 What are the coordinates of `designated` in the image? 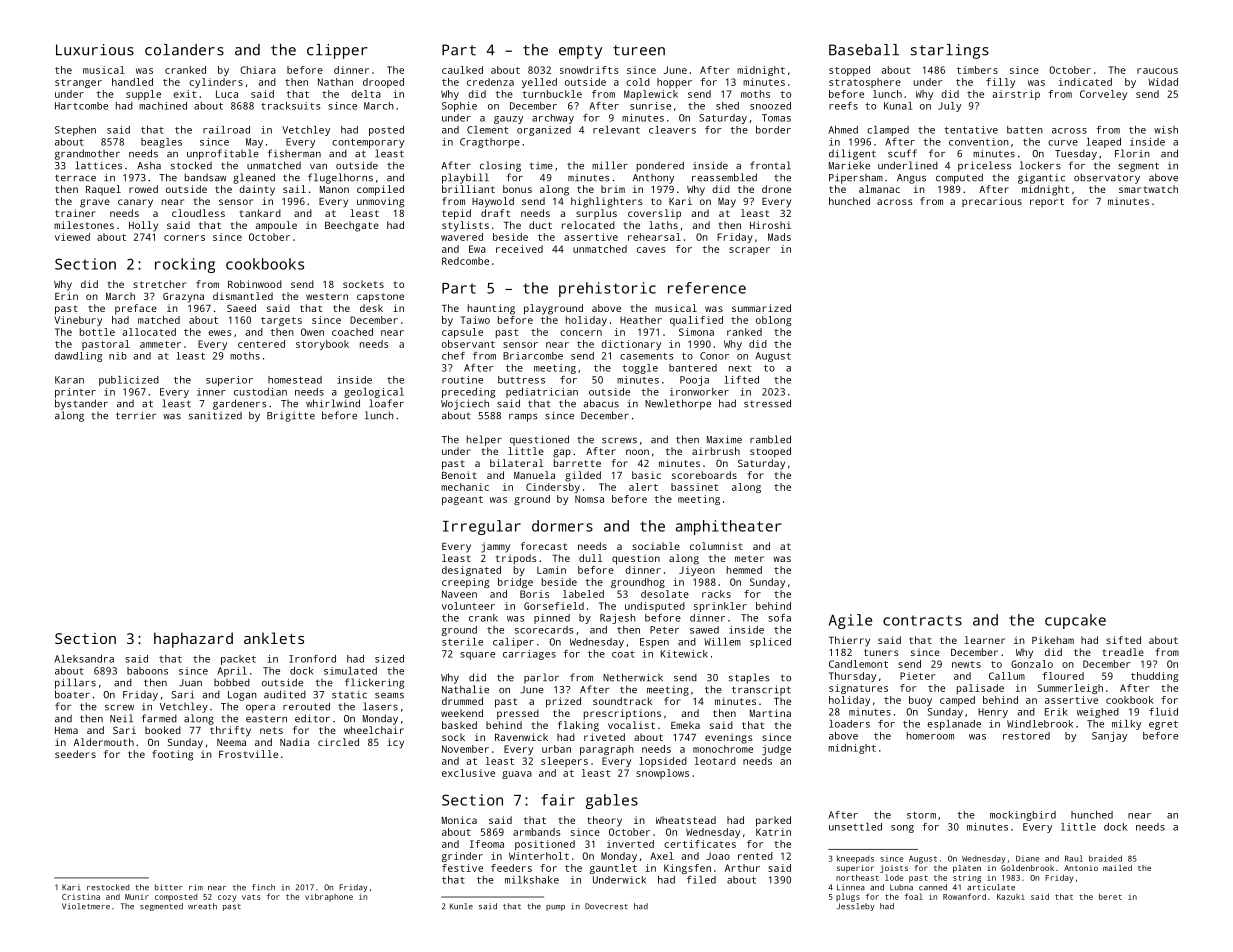 It's located at (471, 571).
